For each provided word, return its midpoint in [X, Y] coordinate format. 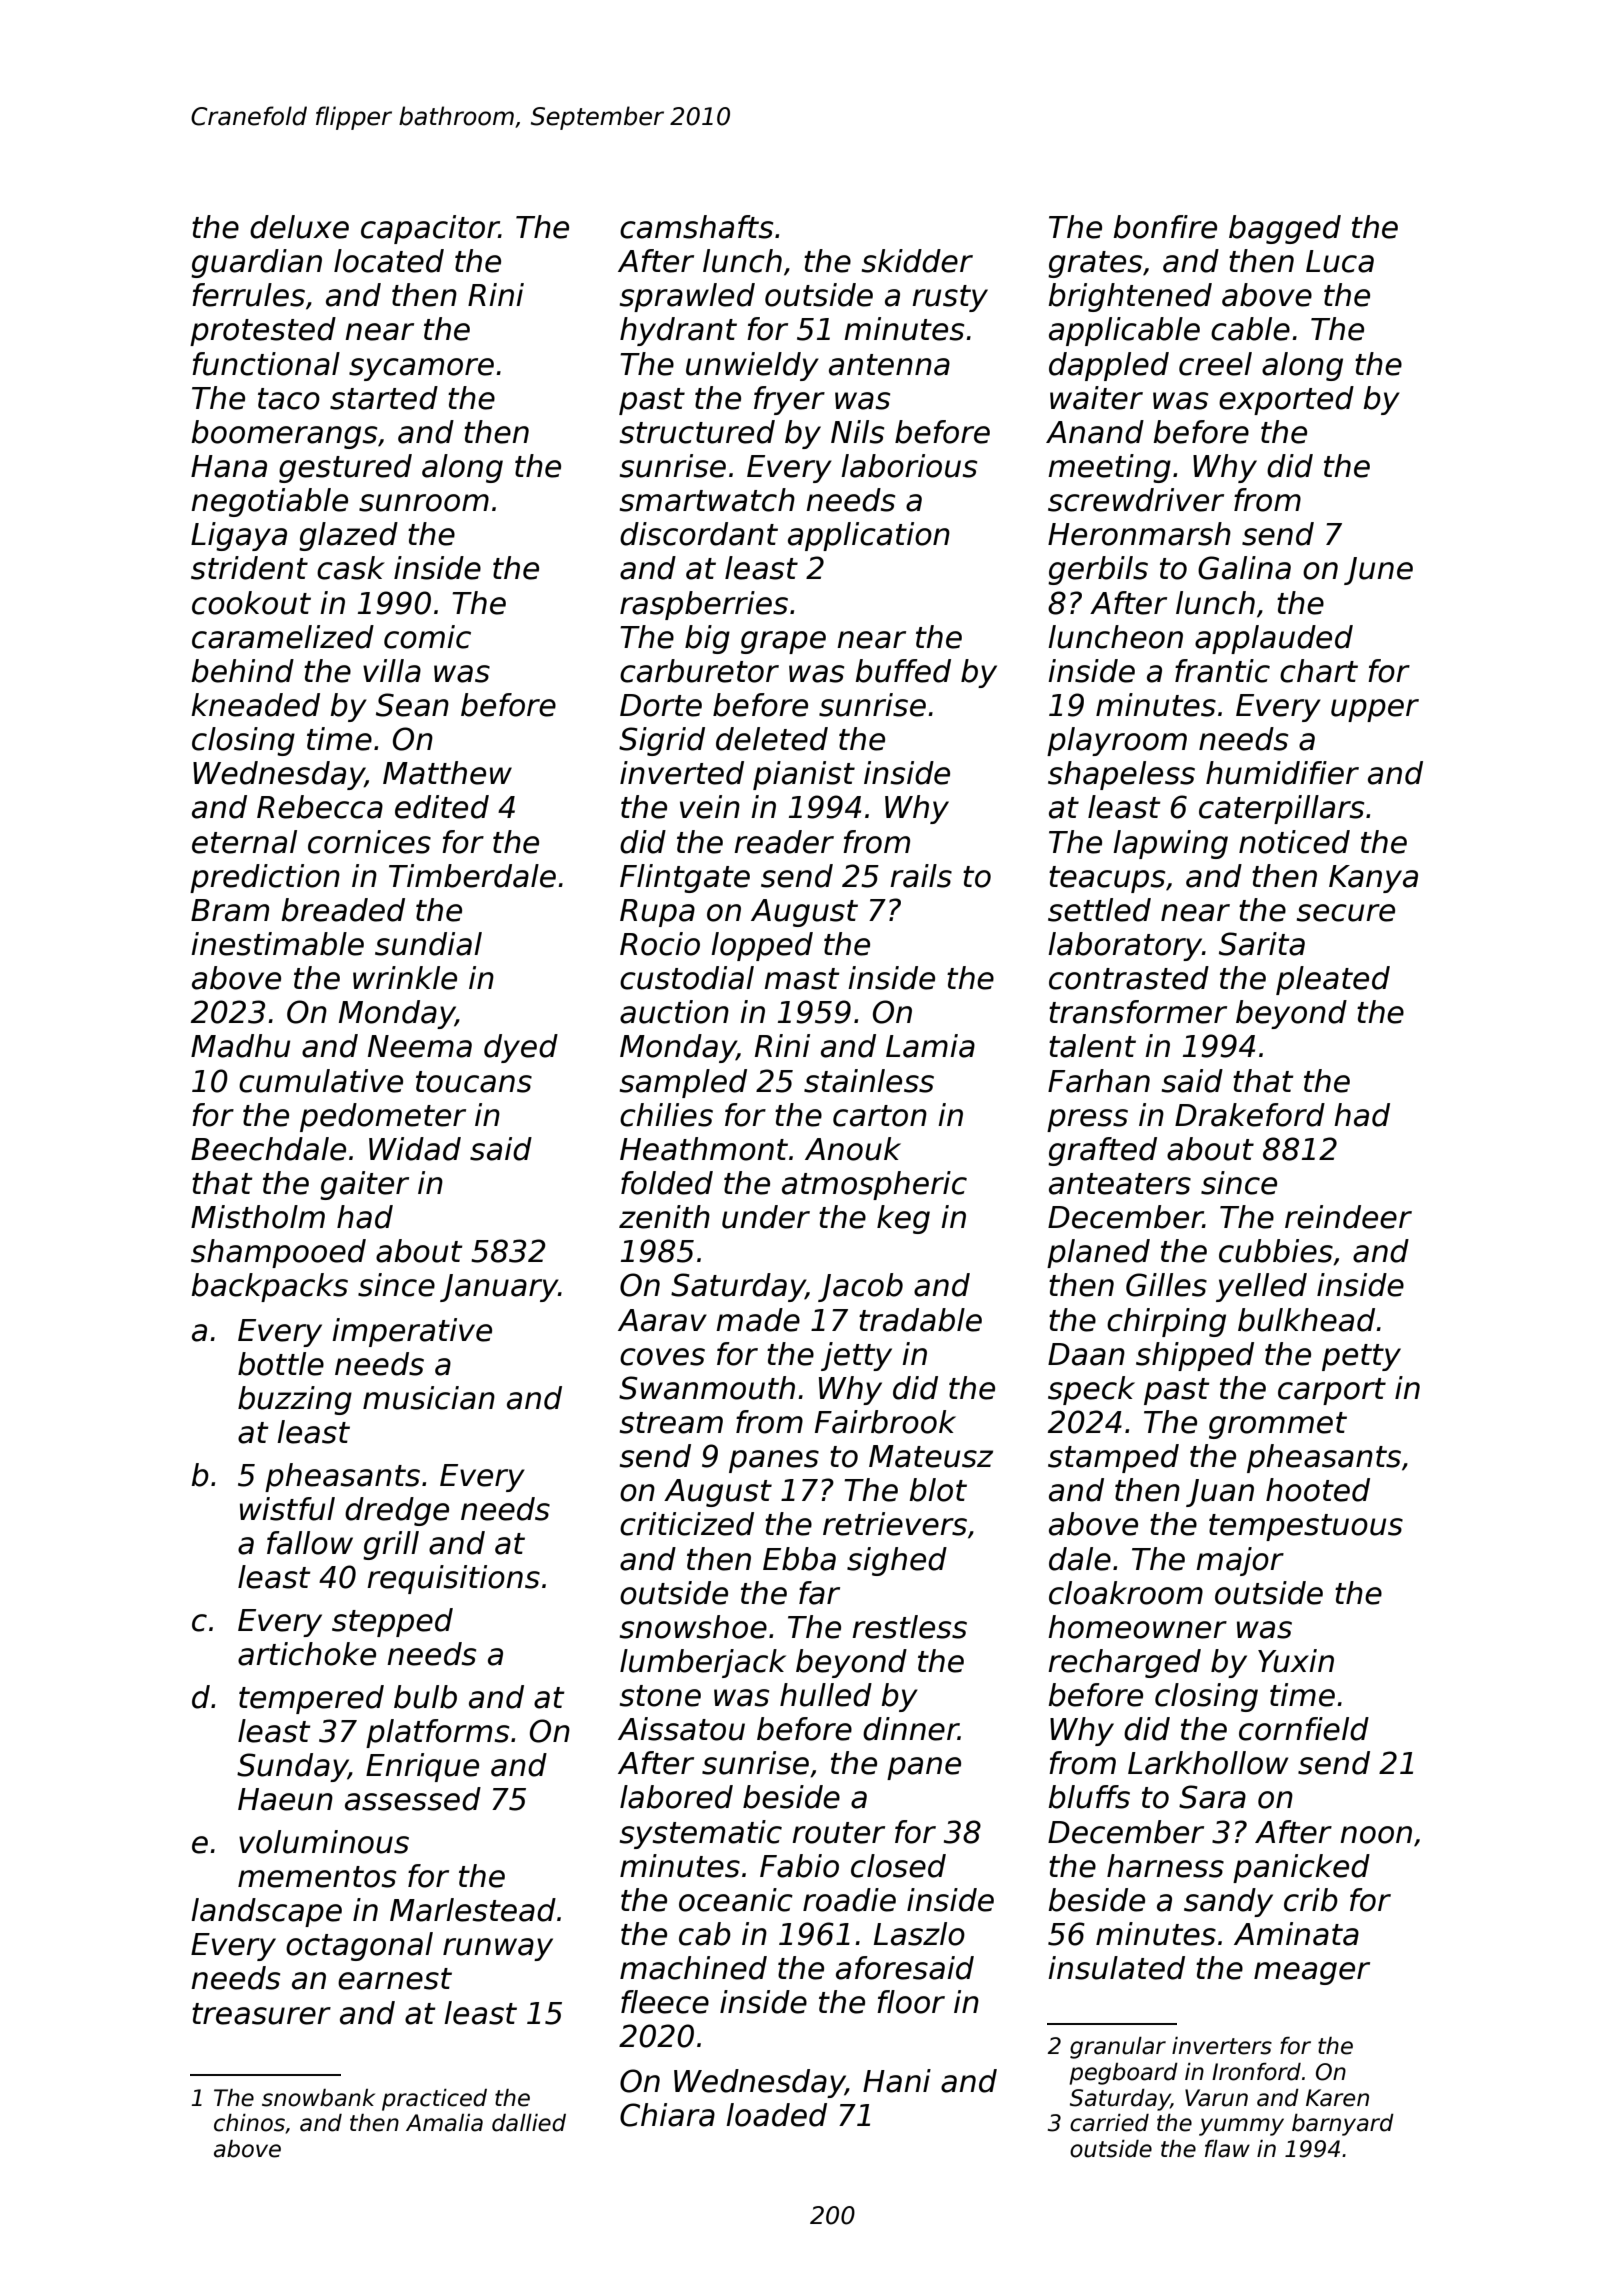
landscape [266, 1912]
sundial [428, 944]
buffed [903, 671]
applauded [1274, 639]
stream [671, 1423]
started [384, 398]
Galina [1244, 568]
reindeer [1348, 1217]
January [499, 1288]
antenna [889, 365]
